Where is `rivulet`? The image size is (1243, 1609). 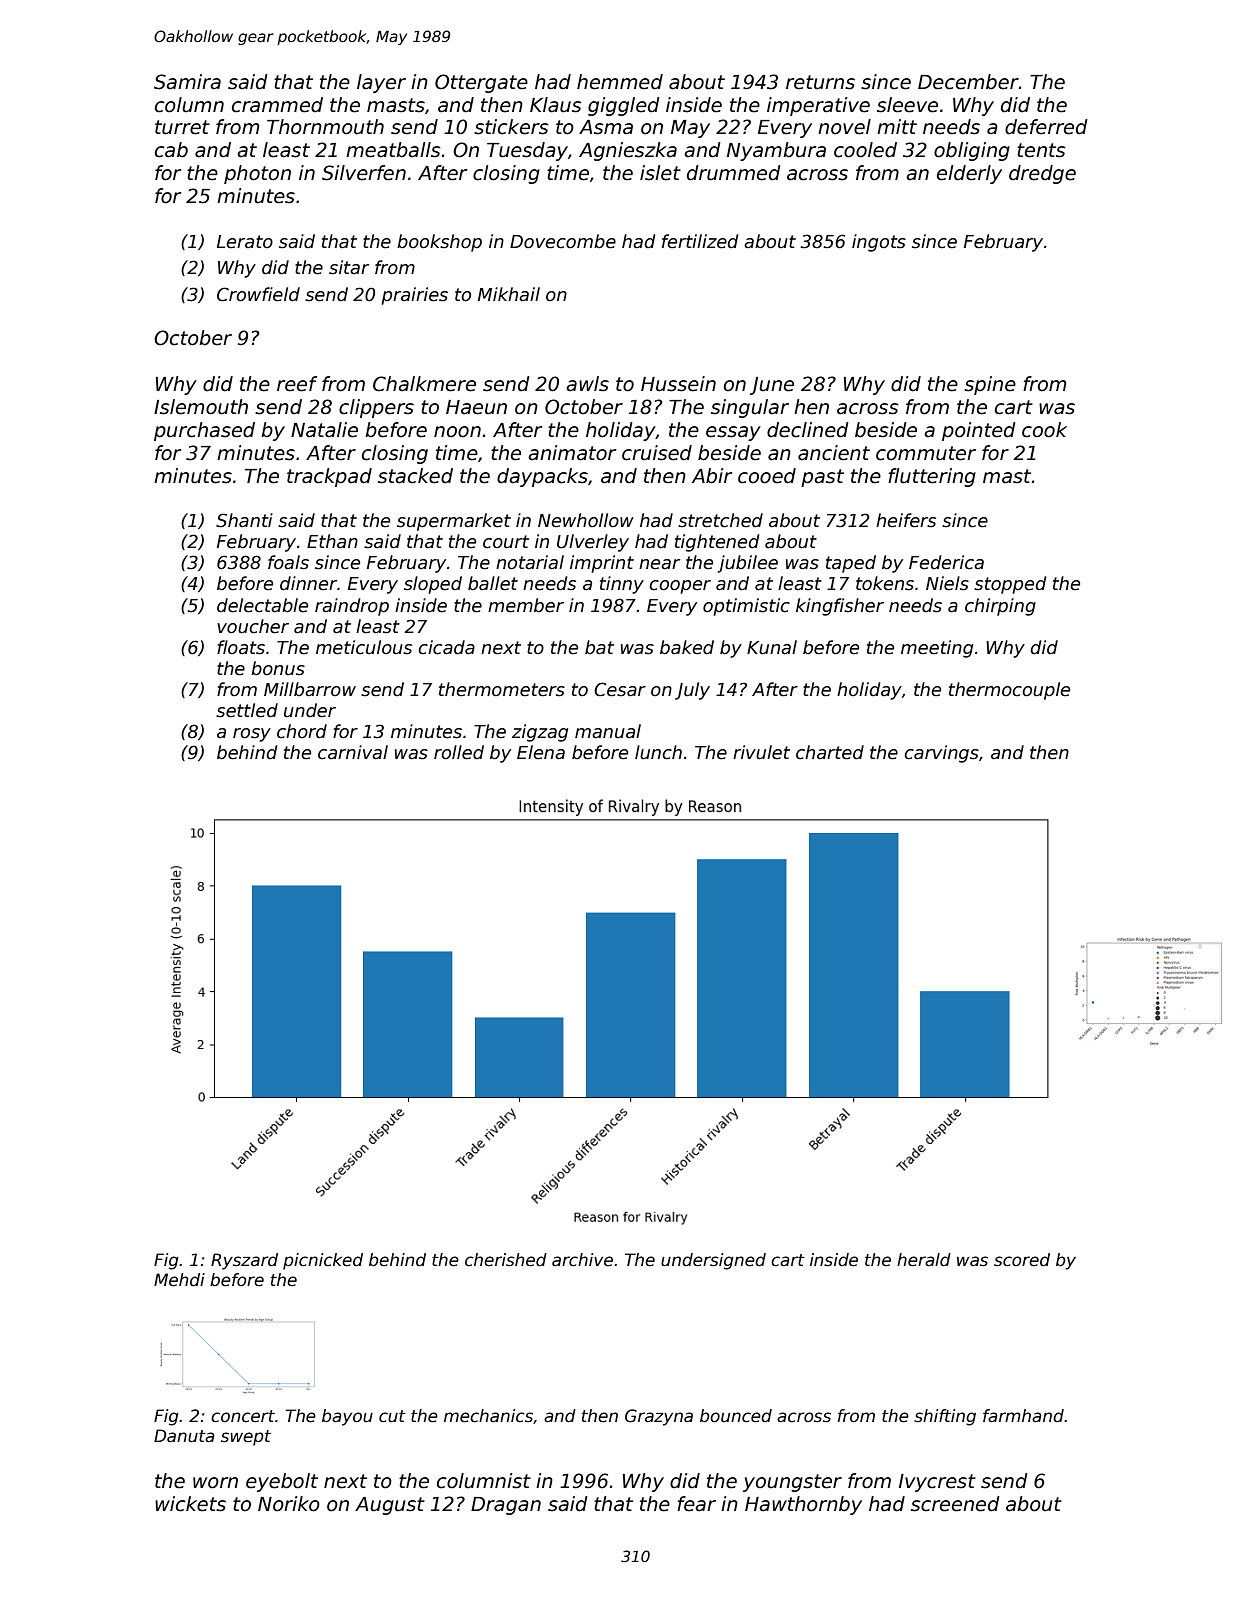
rivulet is located at coordinates (761, 752).
